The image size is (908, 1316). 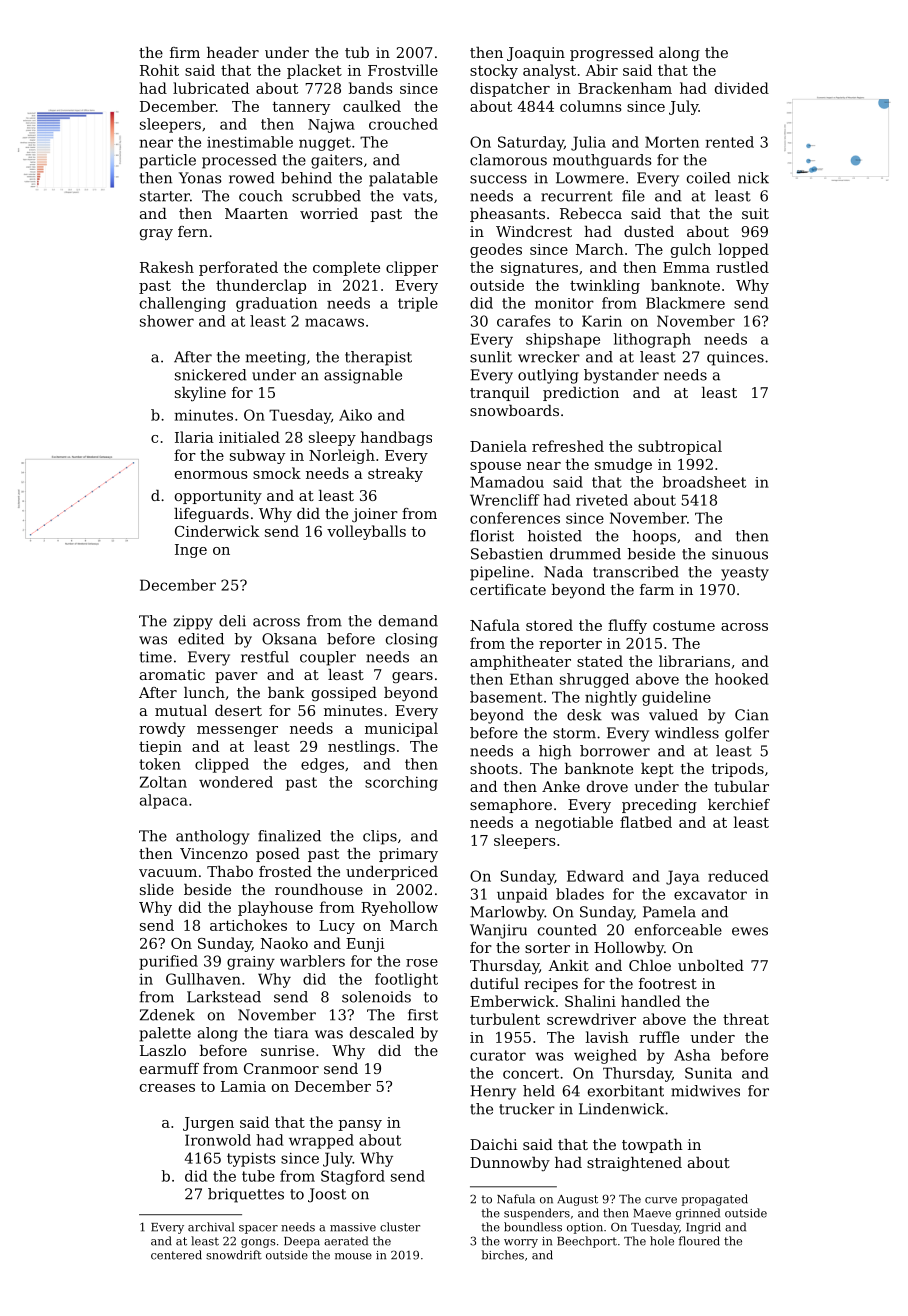 I want to click on slide, so click(x=157, y=889).
